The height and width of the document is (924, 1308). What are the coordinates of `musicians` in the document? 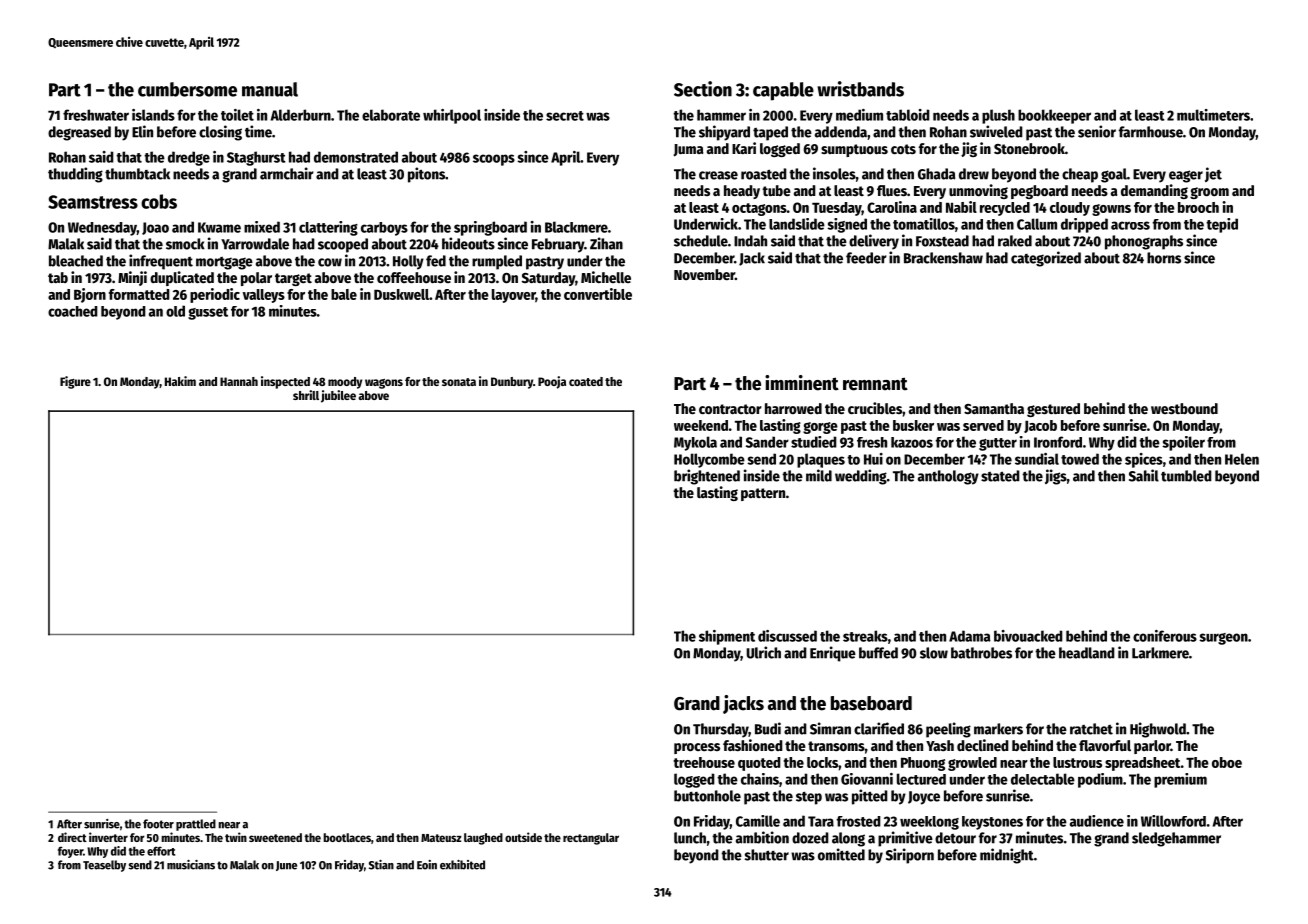 It's located at (191, 865).
